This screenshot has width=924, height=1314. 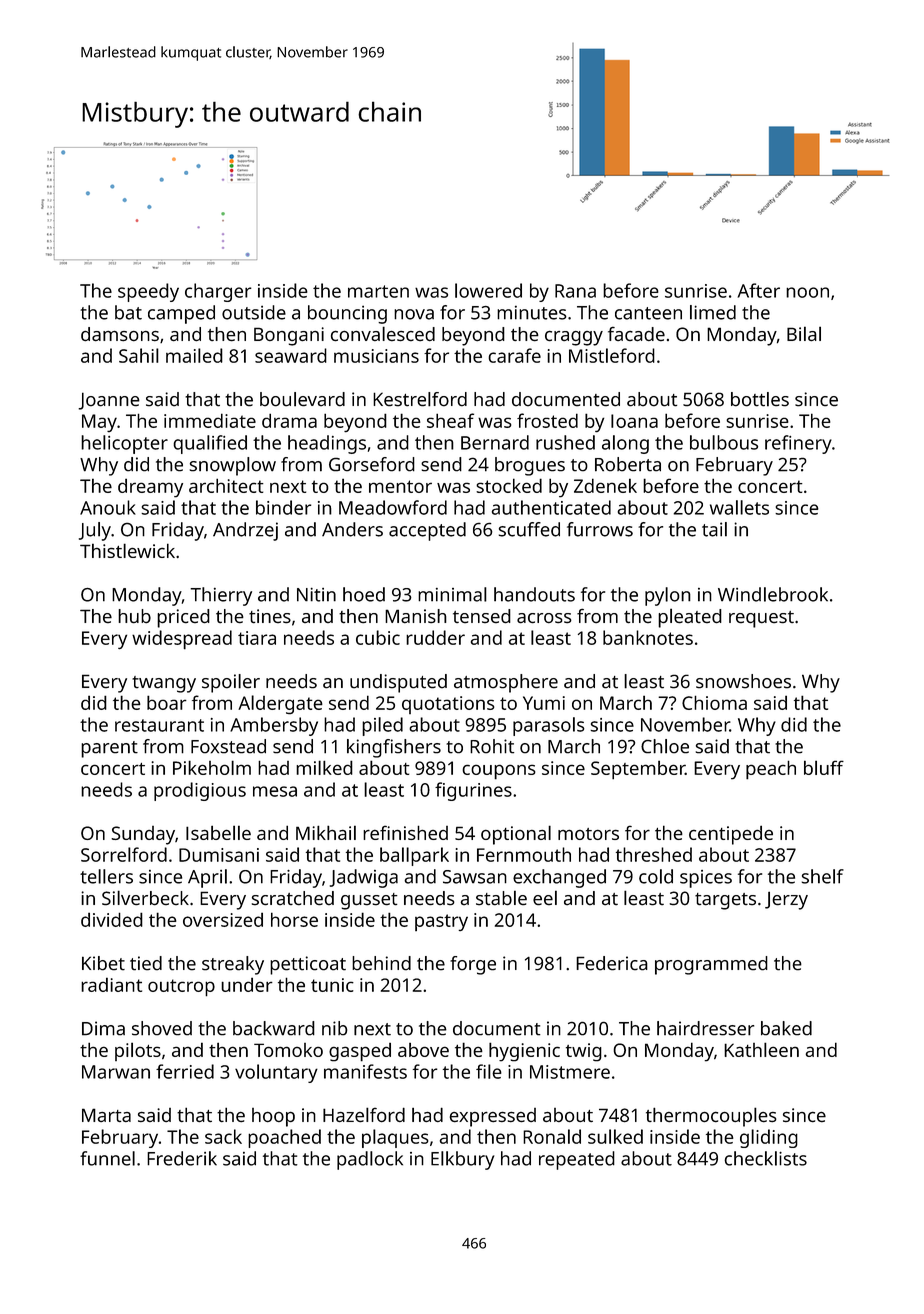 What do you see at coordinates (112, 919) in the screenshot?
I see `divided` at bounding box center [112, 919].
